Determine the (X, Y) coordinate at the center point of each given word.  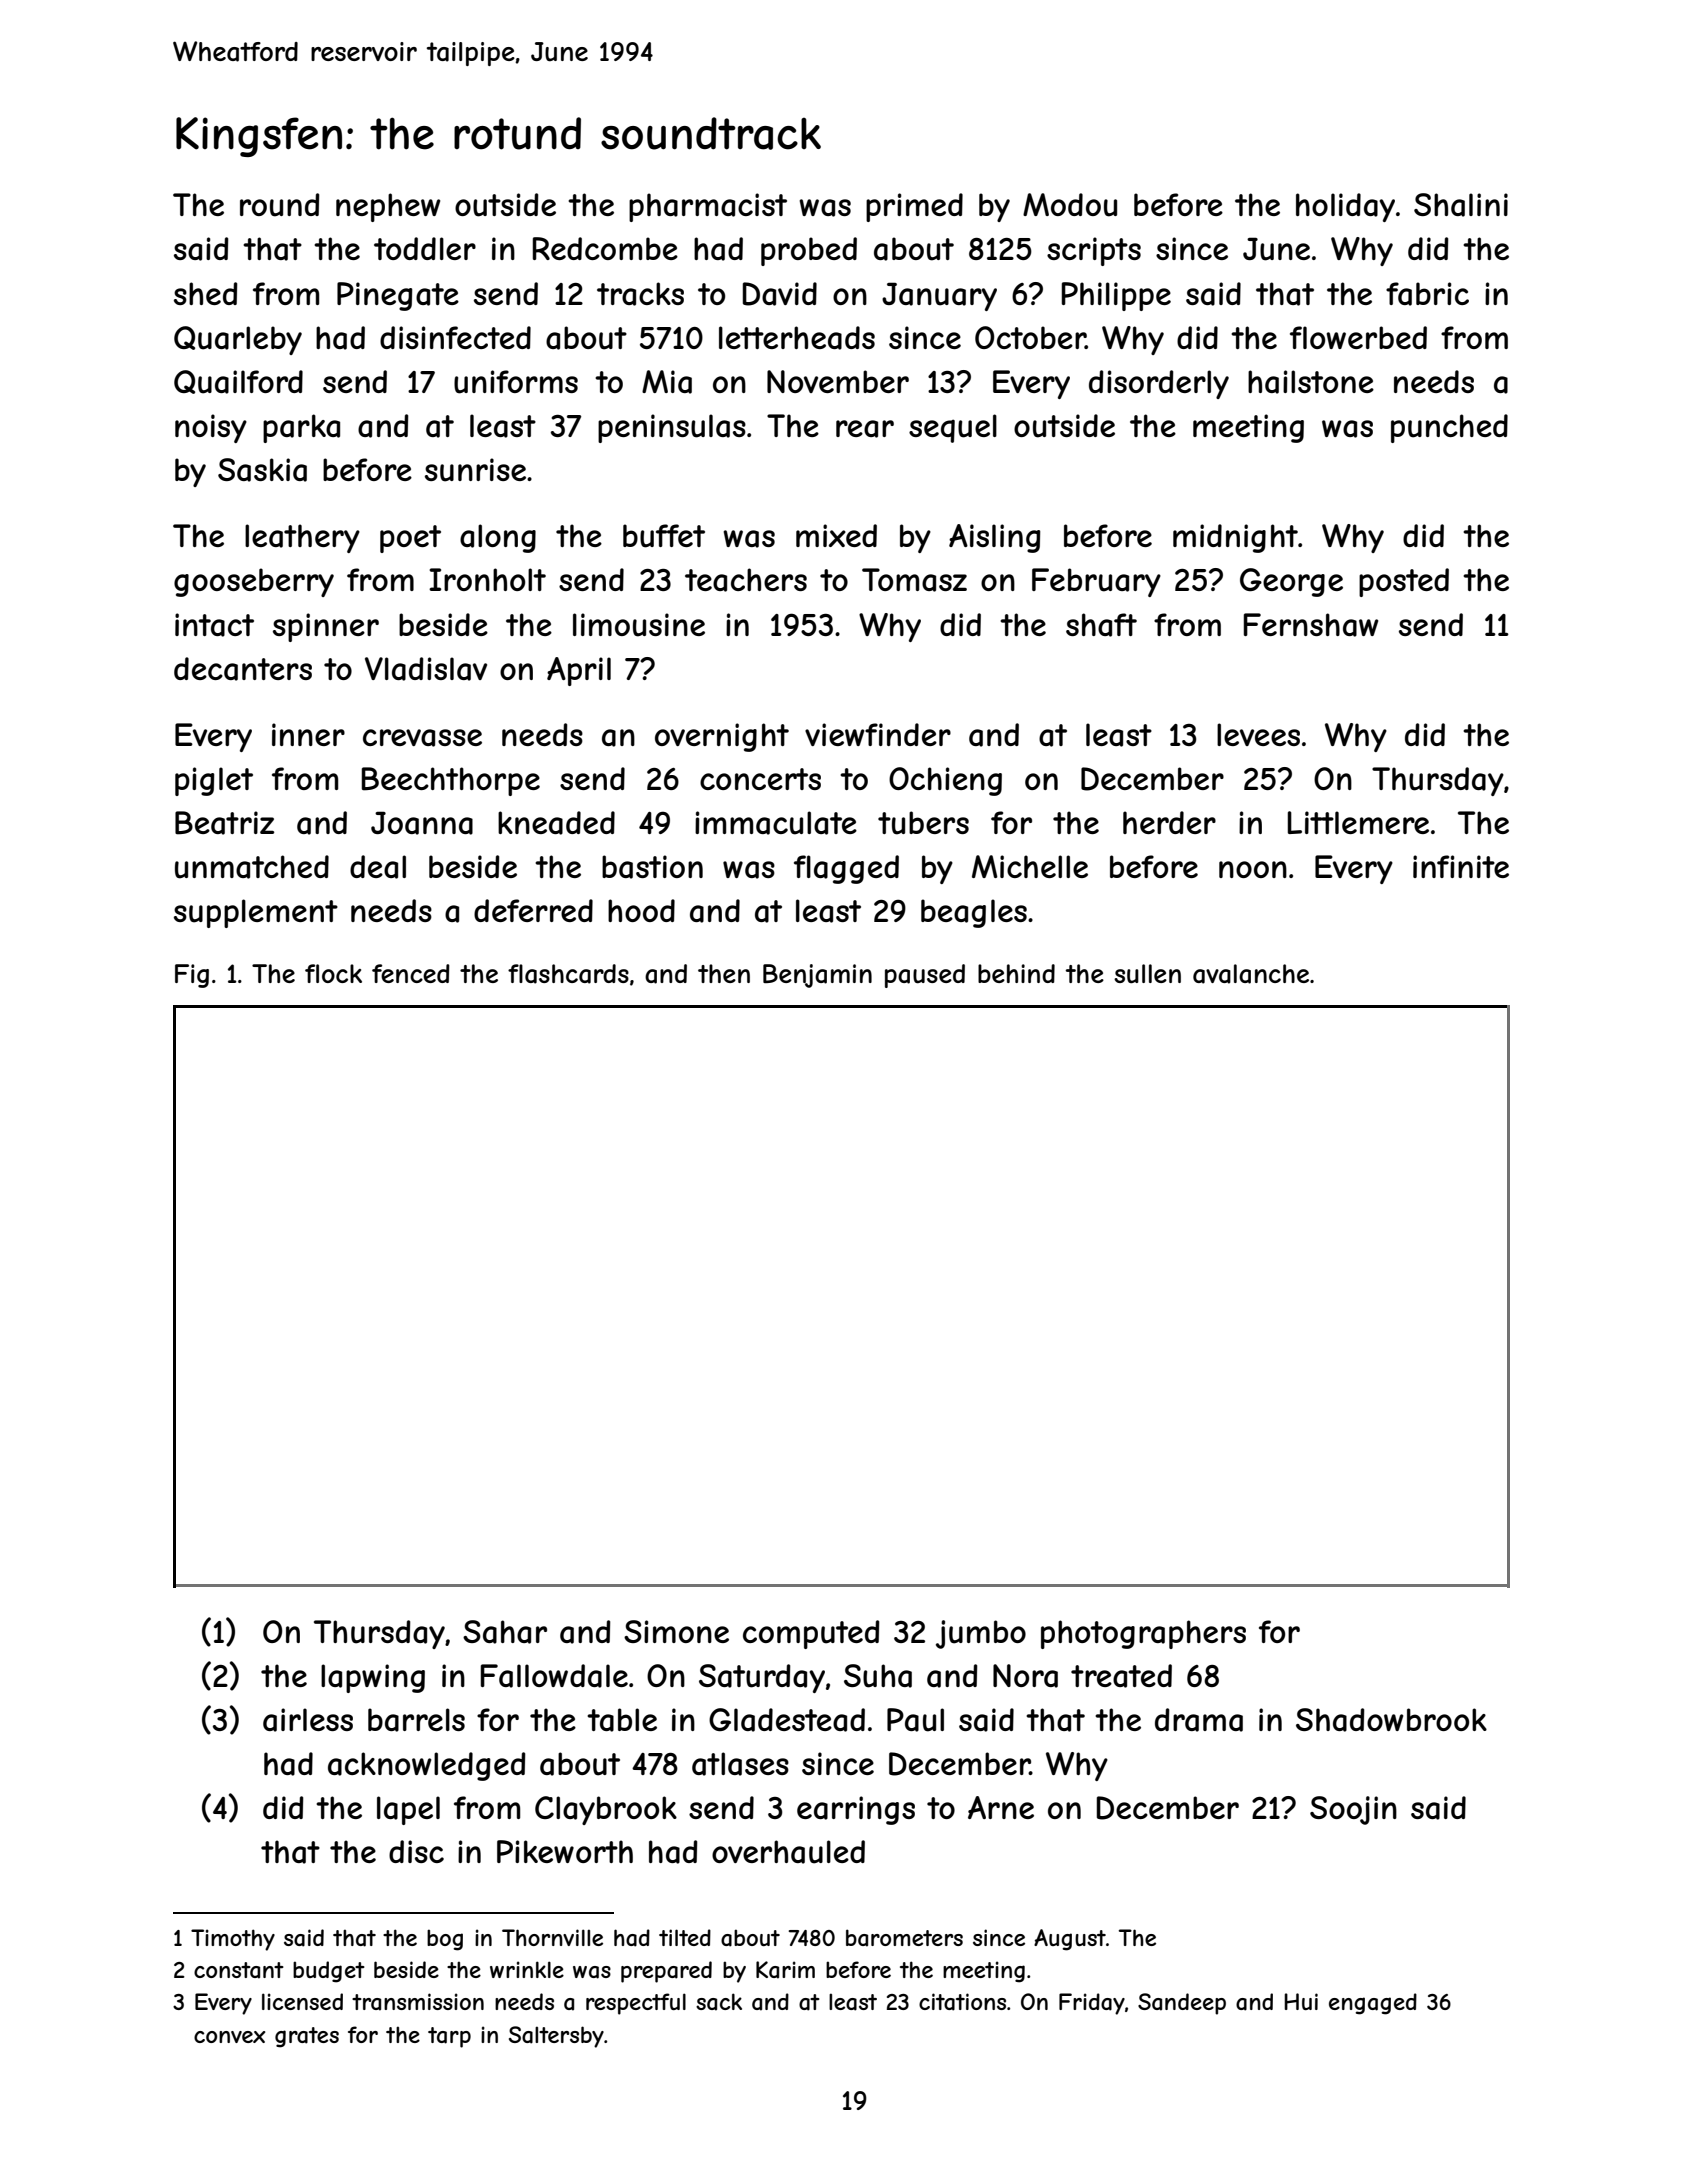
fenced (411, 973)
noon (1253, 869)
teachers (746, 580)
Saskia (262, 470)
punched (1449, 428)
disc (416, 1851)
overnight (722, 737)
